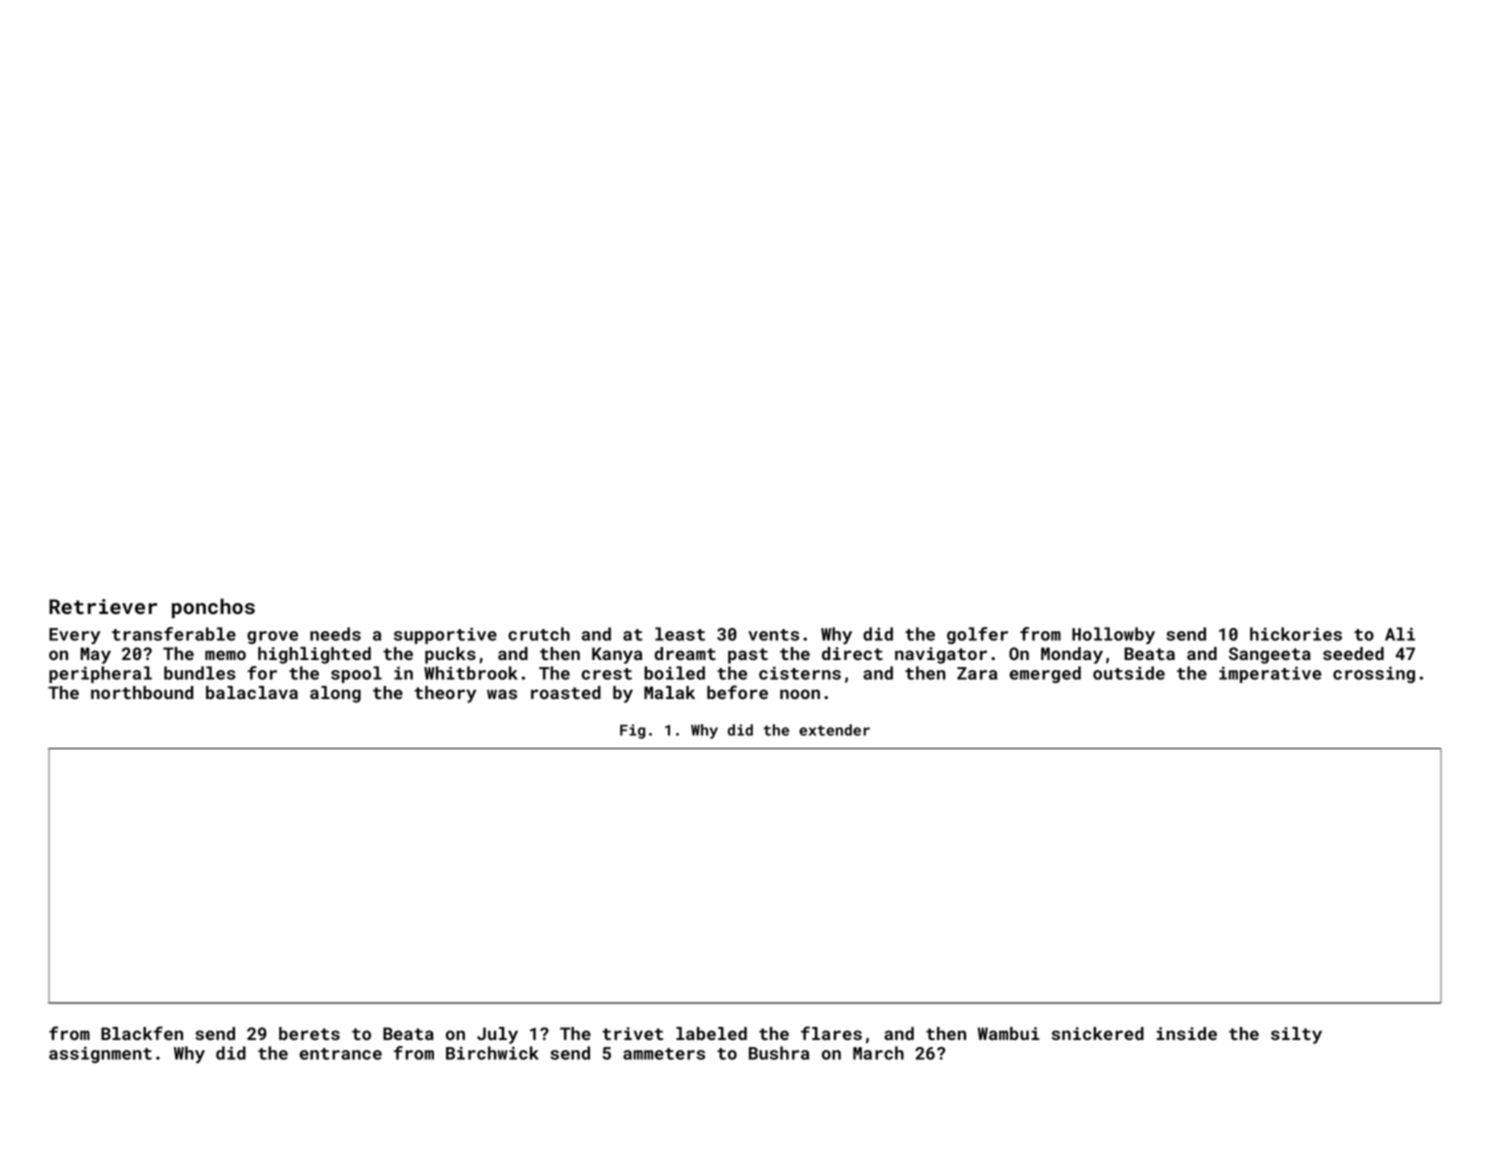  I want to click on vents, so click(773, 635).
